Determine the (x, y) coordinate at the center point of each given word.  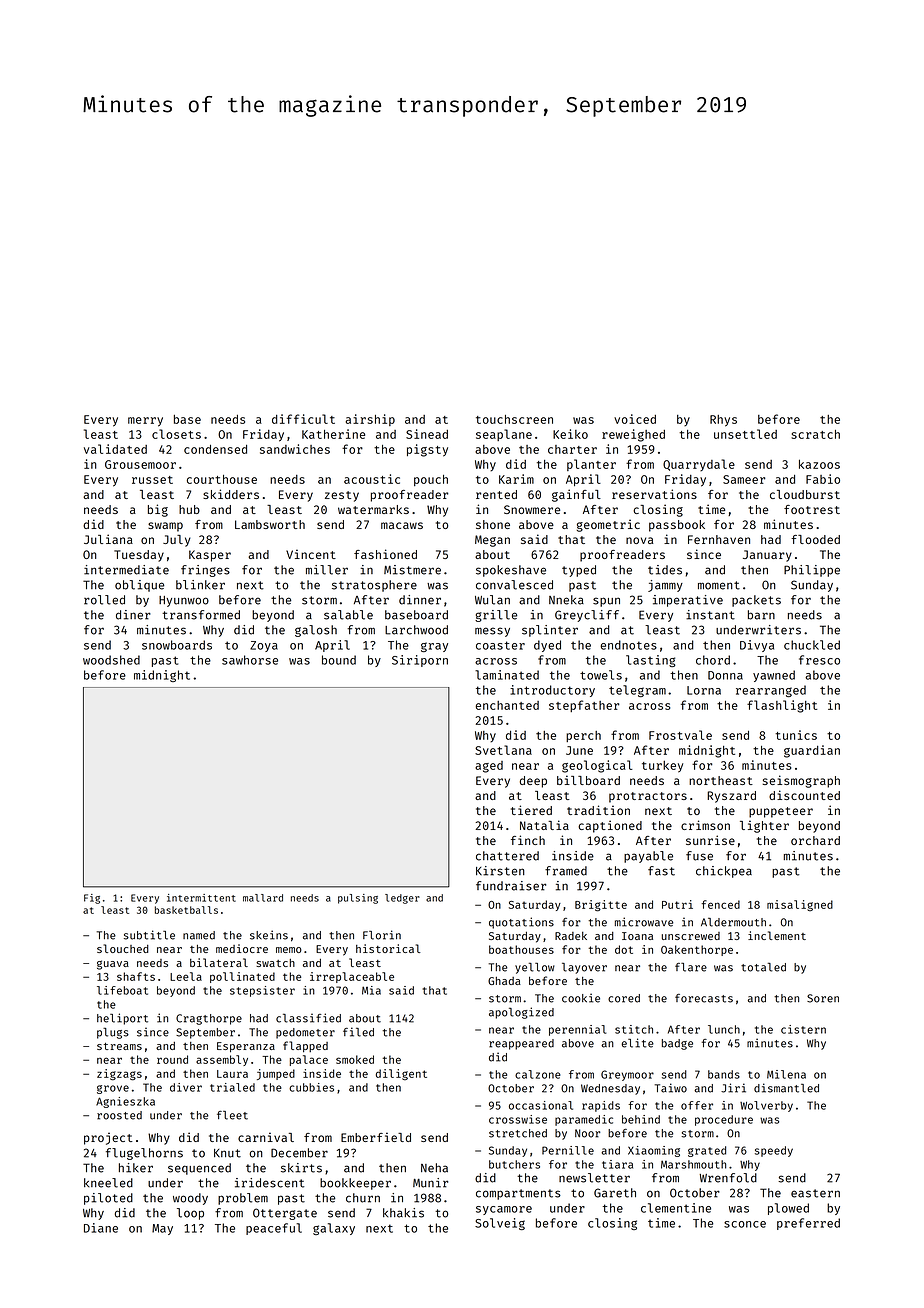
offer (697, 1105)
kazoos (819, 464)
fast (661, 871)
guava (113, 965)
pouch (431, 480)
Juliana (108, 539)
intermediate (126, 570)
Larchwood (416, 630)
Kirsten (500, 871)
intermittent (201, 898)
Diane (101, 1228)
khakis (403, 1213)
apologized (521, 1013)
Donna (725, 675)
